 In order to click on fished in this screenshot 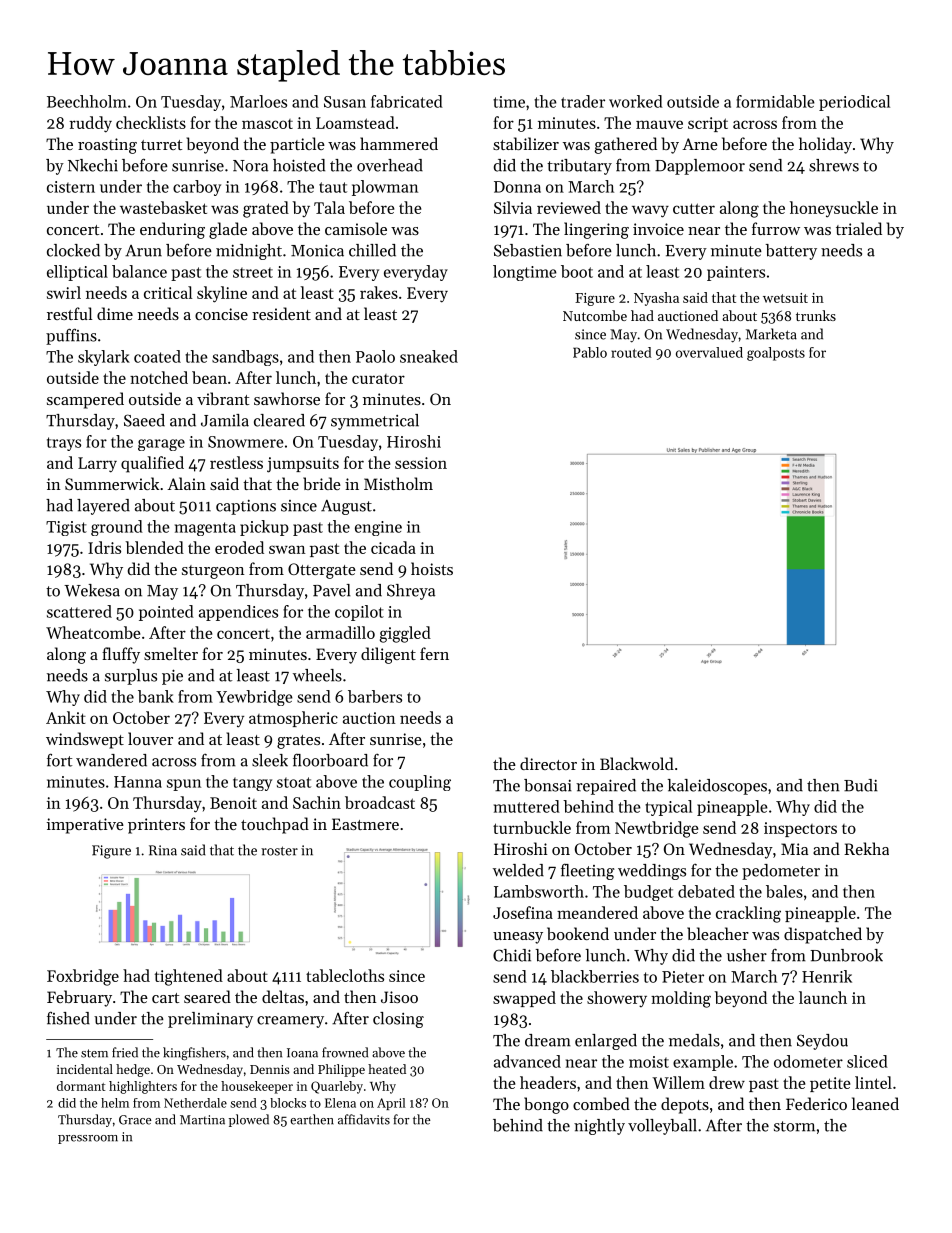, I will do `click(68, 1018)`.
